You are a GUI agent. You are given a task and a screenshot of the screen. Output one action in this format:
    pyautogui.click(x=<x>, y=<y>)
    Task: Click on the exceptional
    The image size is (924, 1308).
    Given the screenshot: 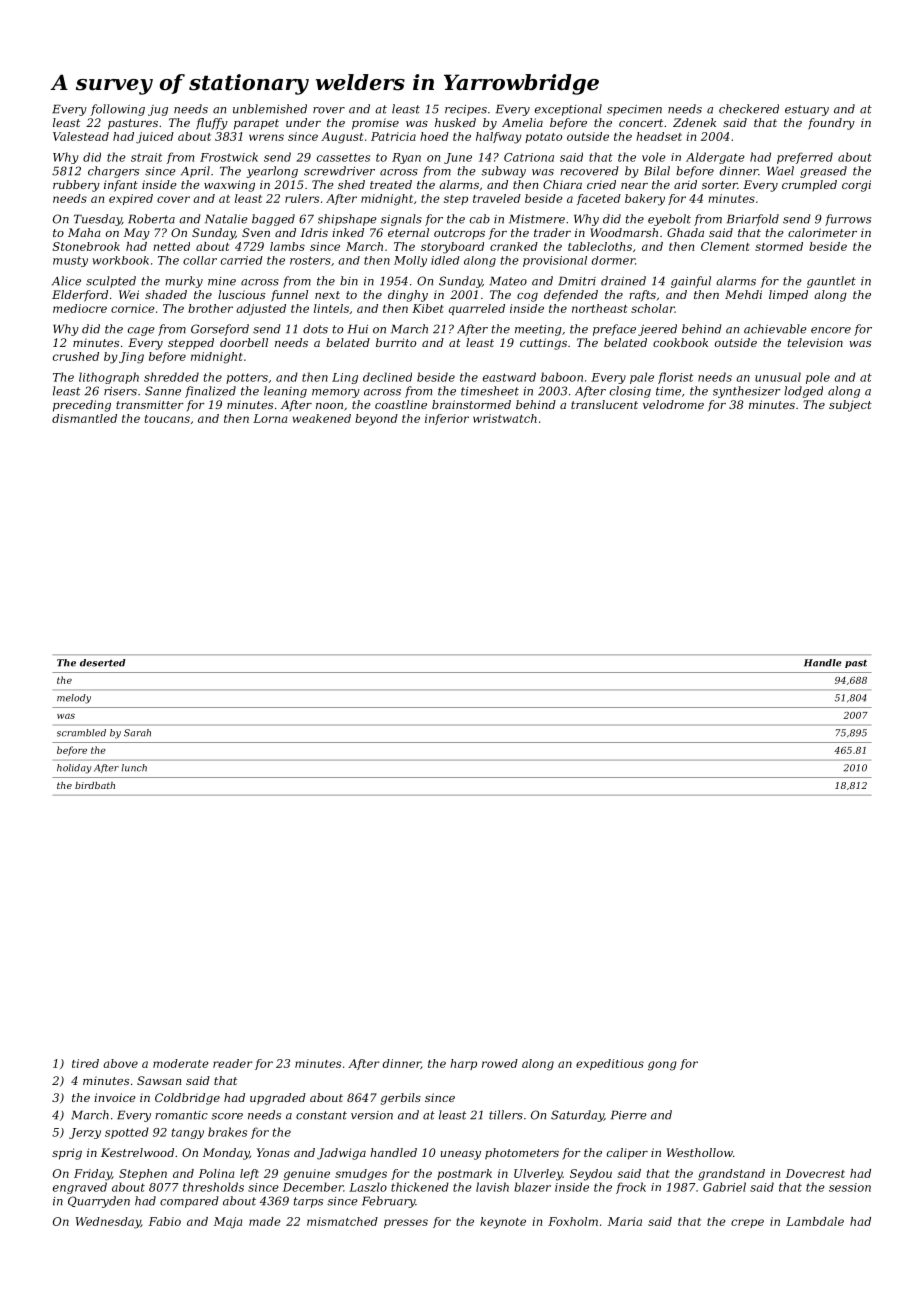 What is the action you would take?
    pyautogui.click(x=568, y=110)
